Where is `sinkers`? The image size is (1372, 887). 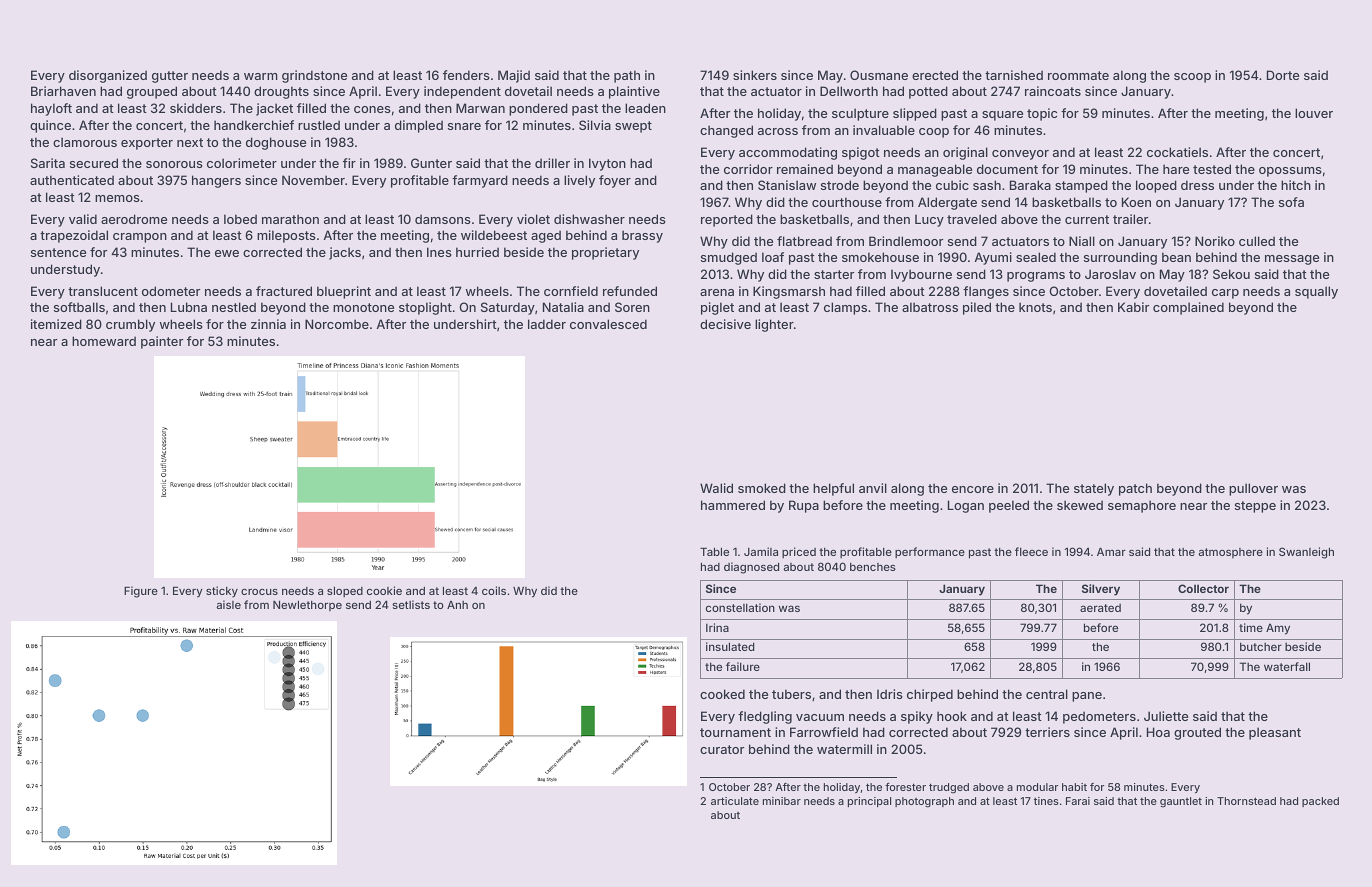 sinkers is located at coordinates (755, 75).
